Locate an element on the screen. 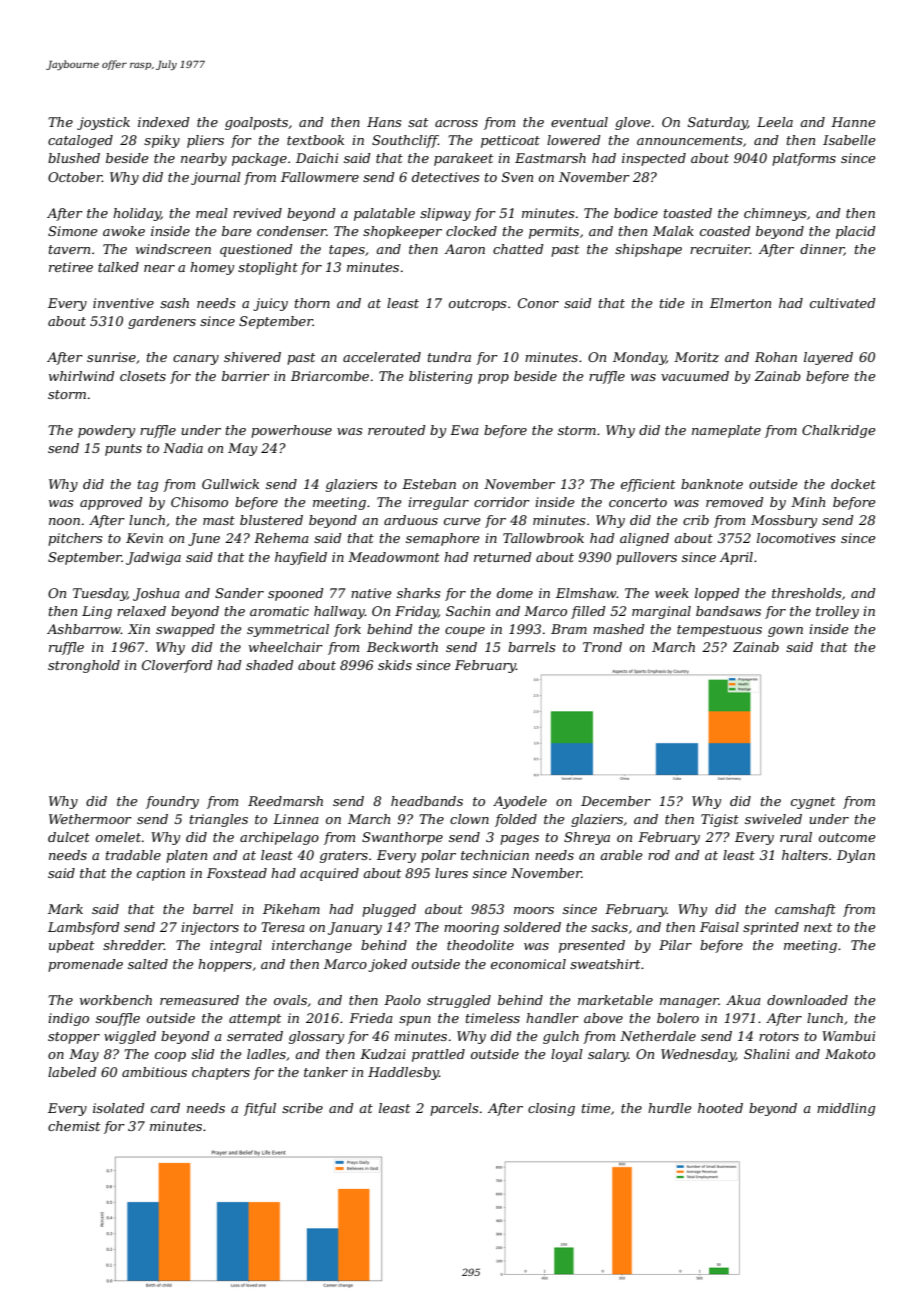  swapped is located at coordinates (185, 630).
